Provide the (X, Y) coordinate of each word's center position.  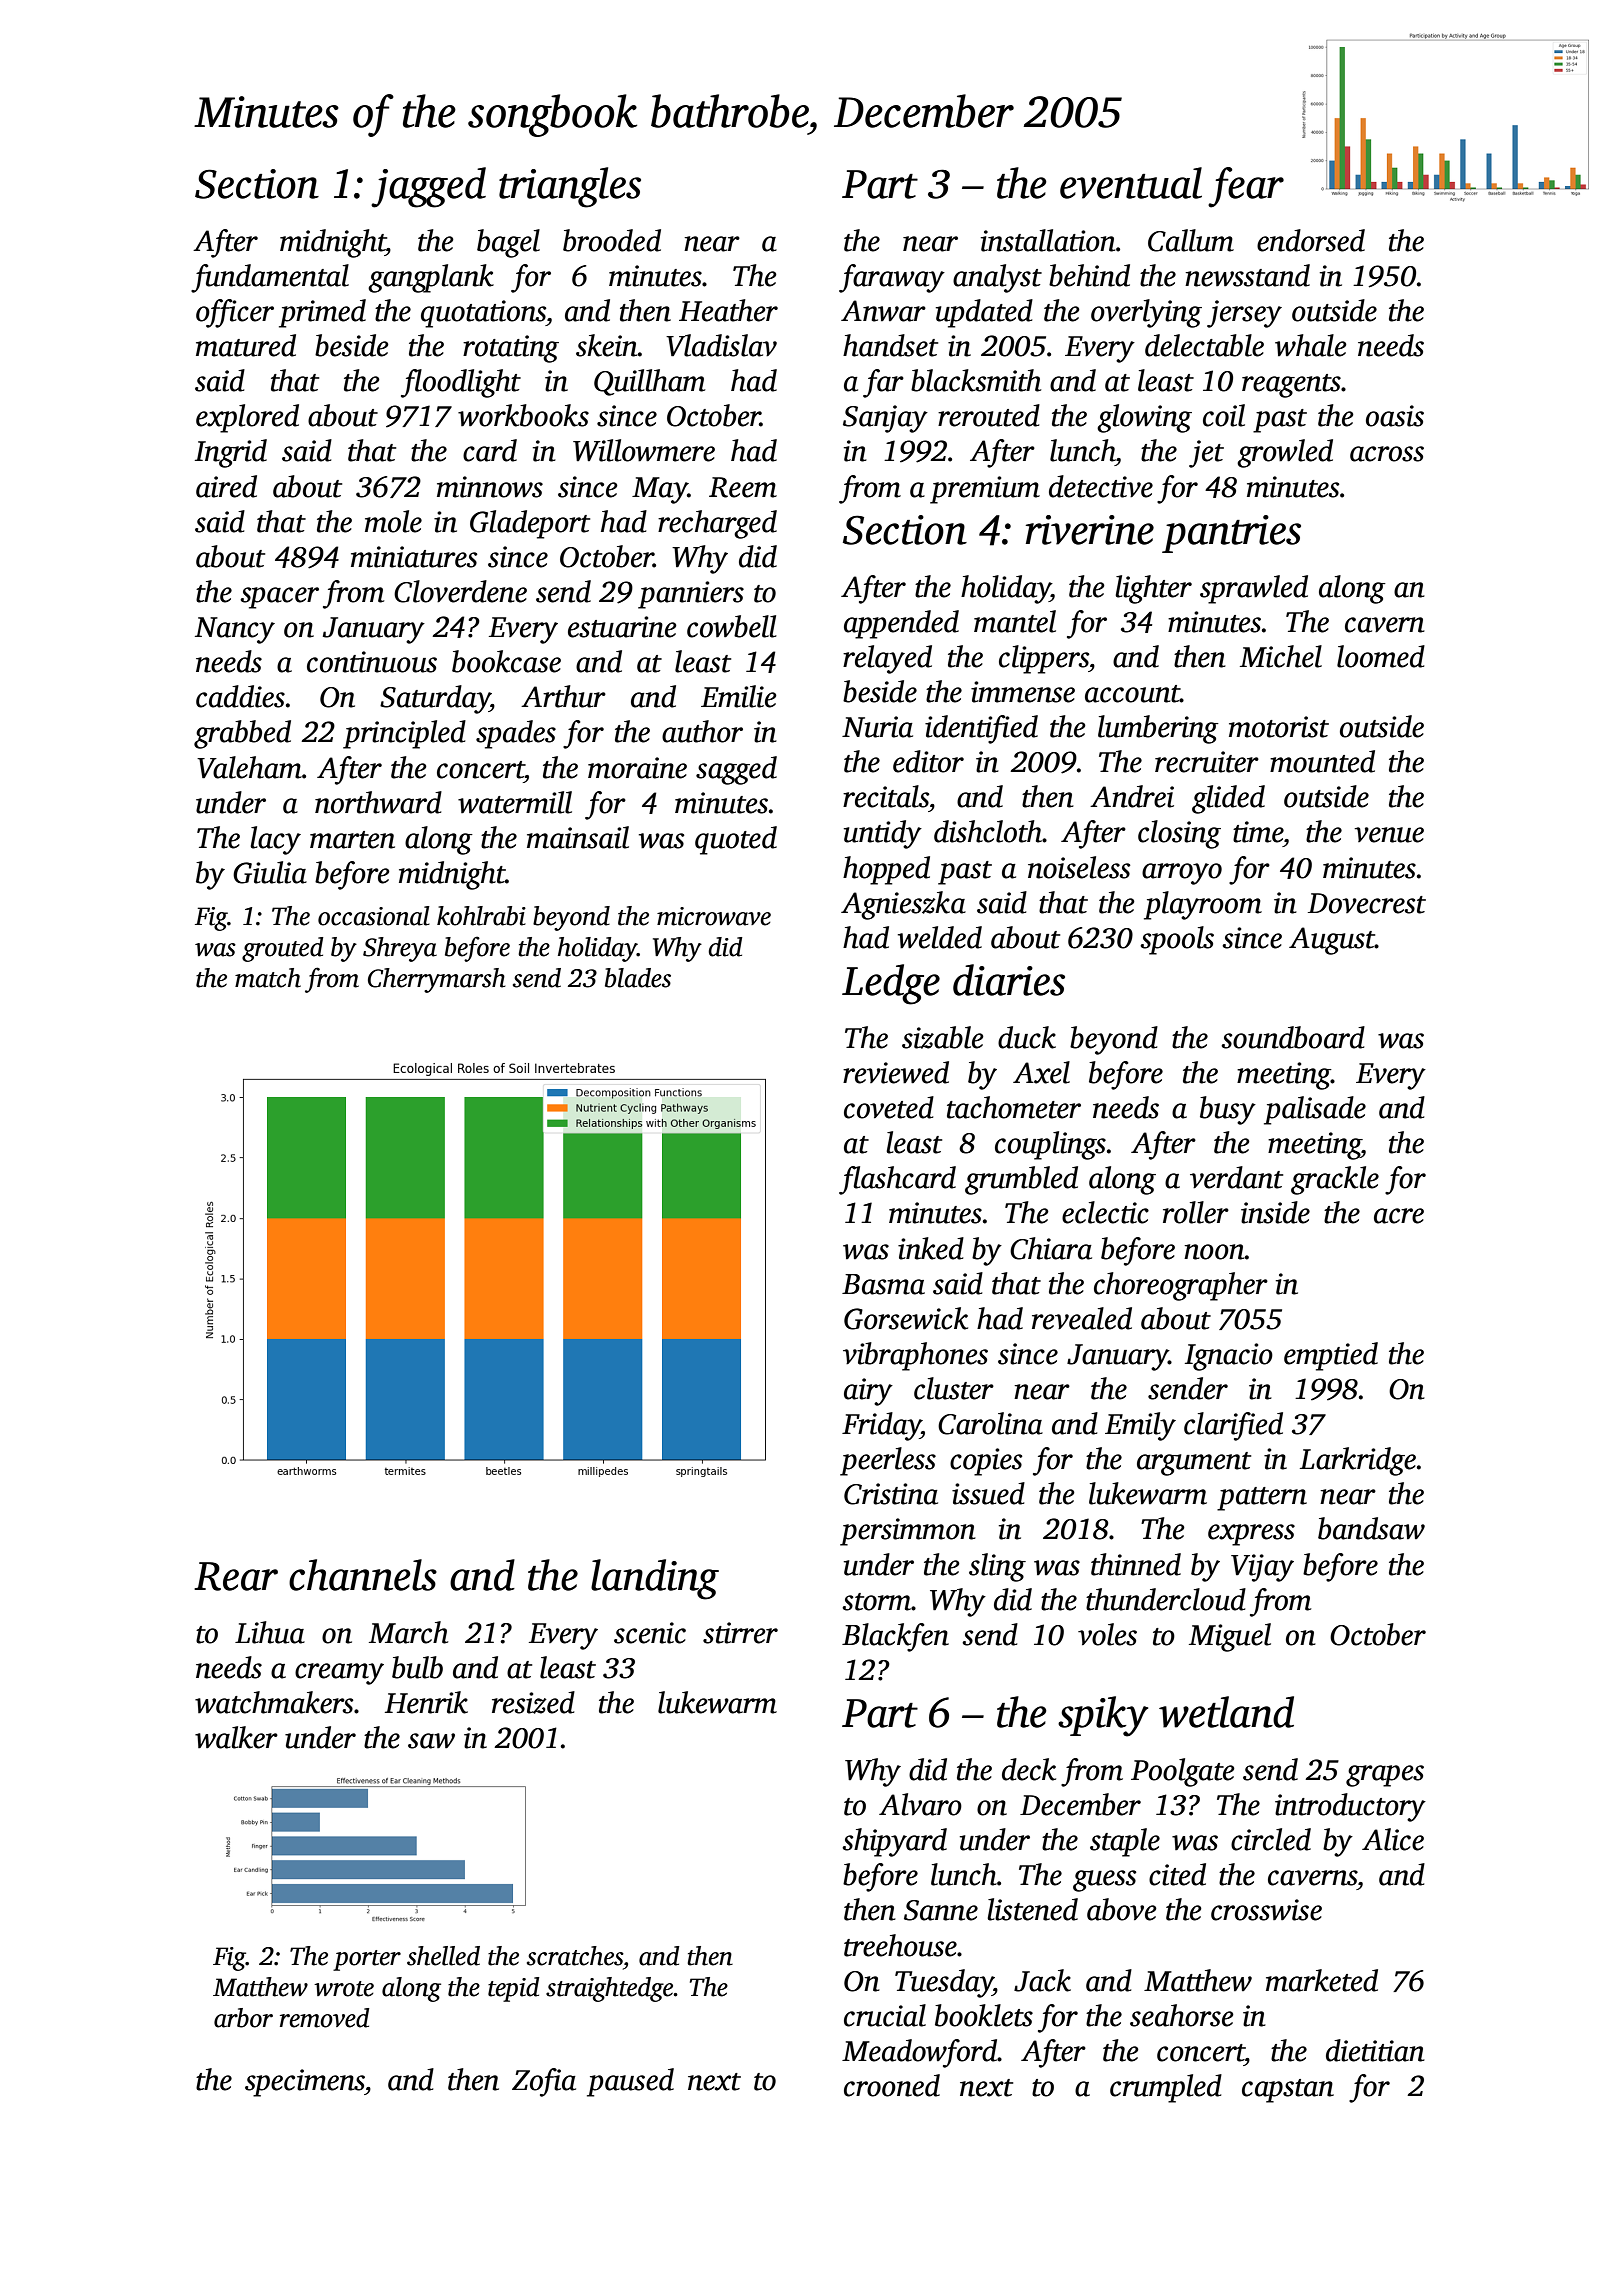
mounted (1322, 761)
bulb (417, 1667)
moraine (637, 768)
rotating (511, 349)
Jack (1042, 1980)
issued (988, 1493)
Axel (1041, 1072)
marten (352, 840)
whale (1311, 345)
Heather (728, 310)
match (268, 978)
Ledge (891, 984)
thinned (1136, 1564)
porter (367, 1960)
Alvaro (920, 1804)
